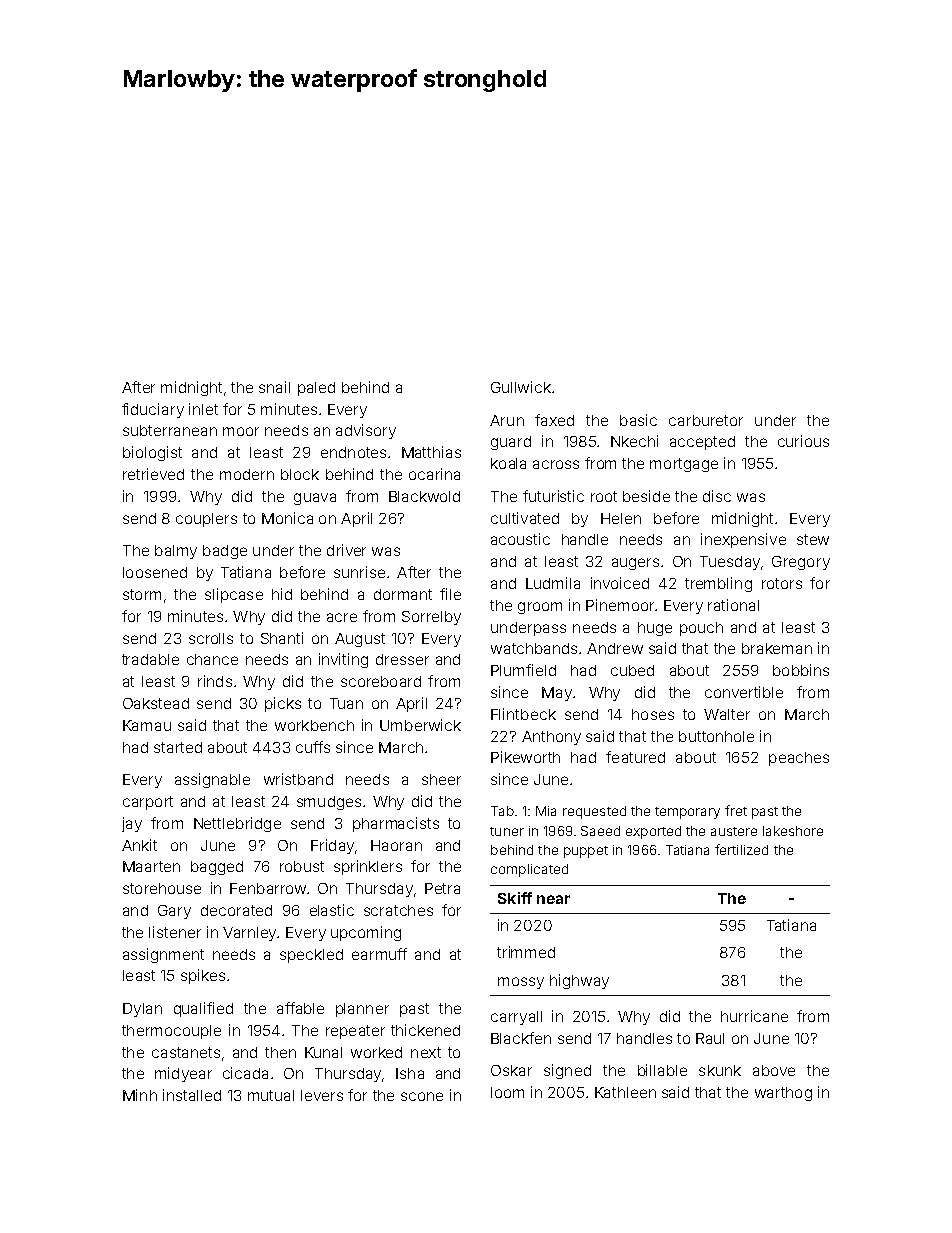 Image resolution: width=952 pixels, height=1233 pixels. I want to click on brakeman, so click(777, 648).
